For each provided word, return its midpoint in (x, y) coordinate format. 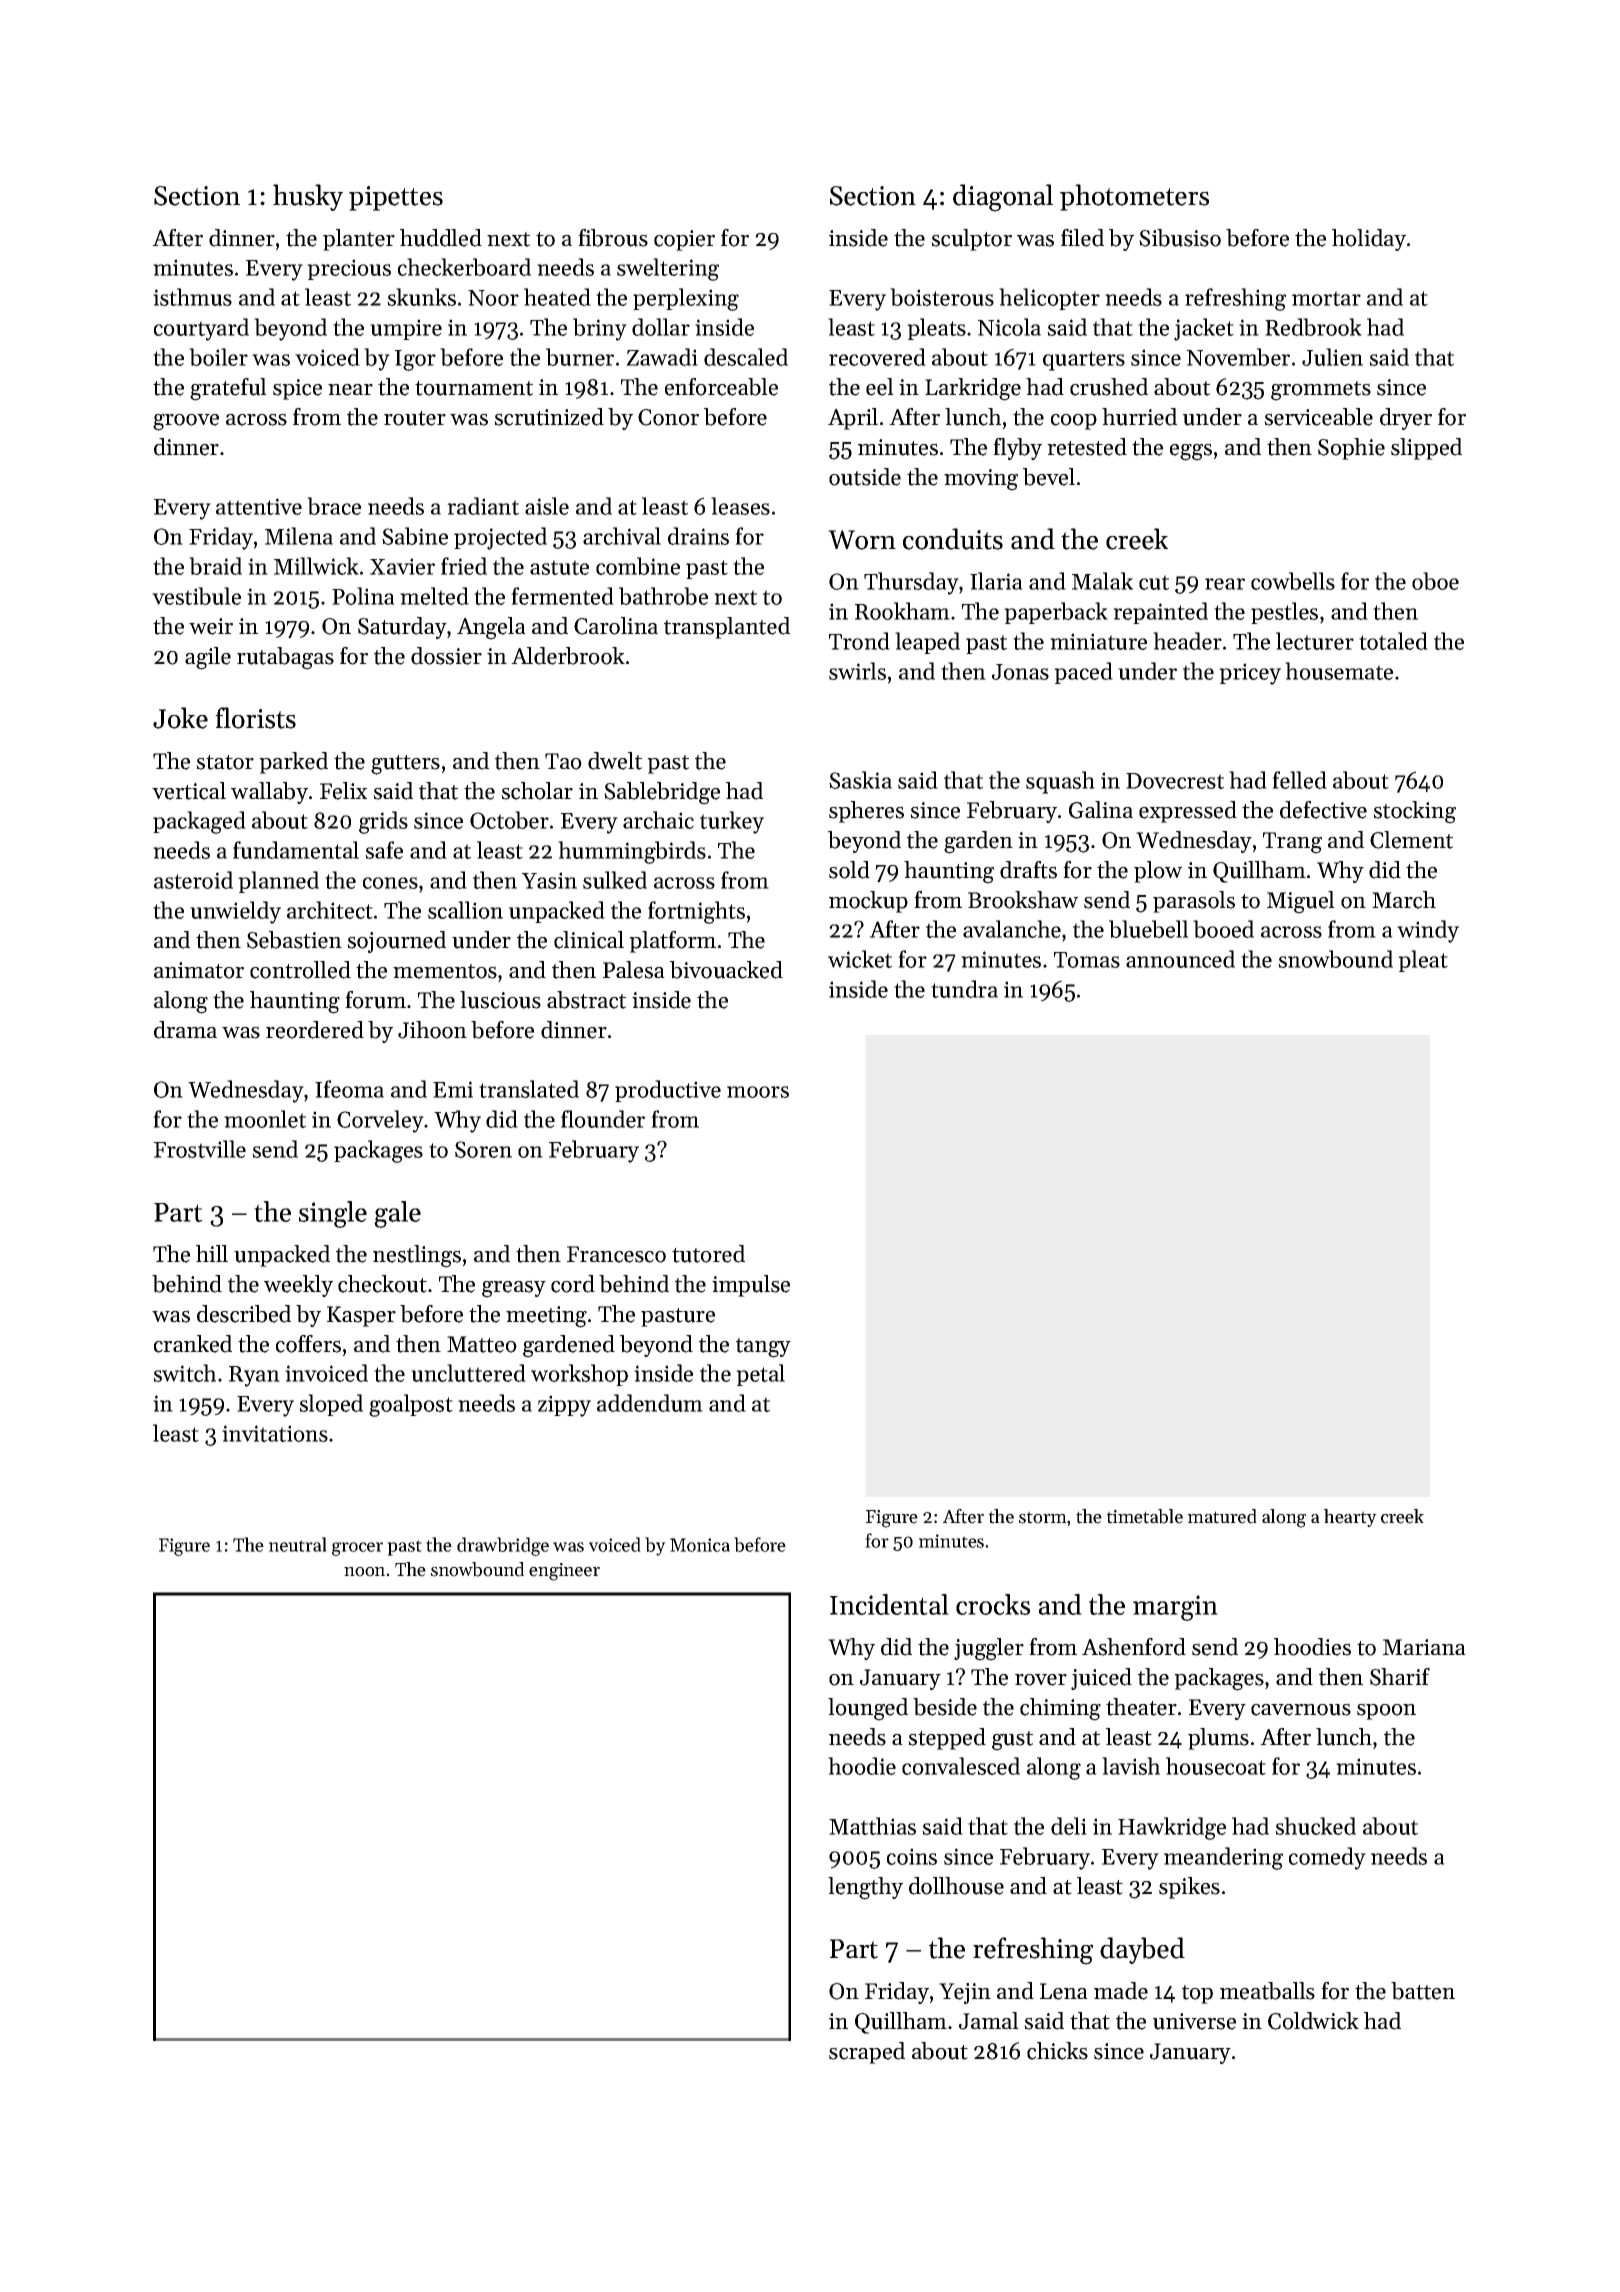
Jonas (1020, 672)
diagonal (1003, 198)
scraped (867, 2053)
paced (1083, 673)
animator (199, 970)
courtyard (201, 329)
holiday (1369, 240)
